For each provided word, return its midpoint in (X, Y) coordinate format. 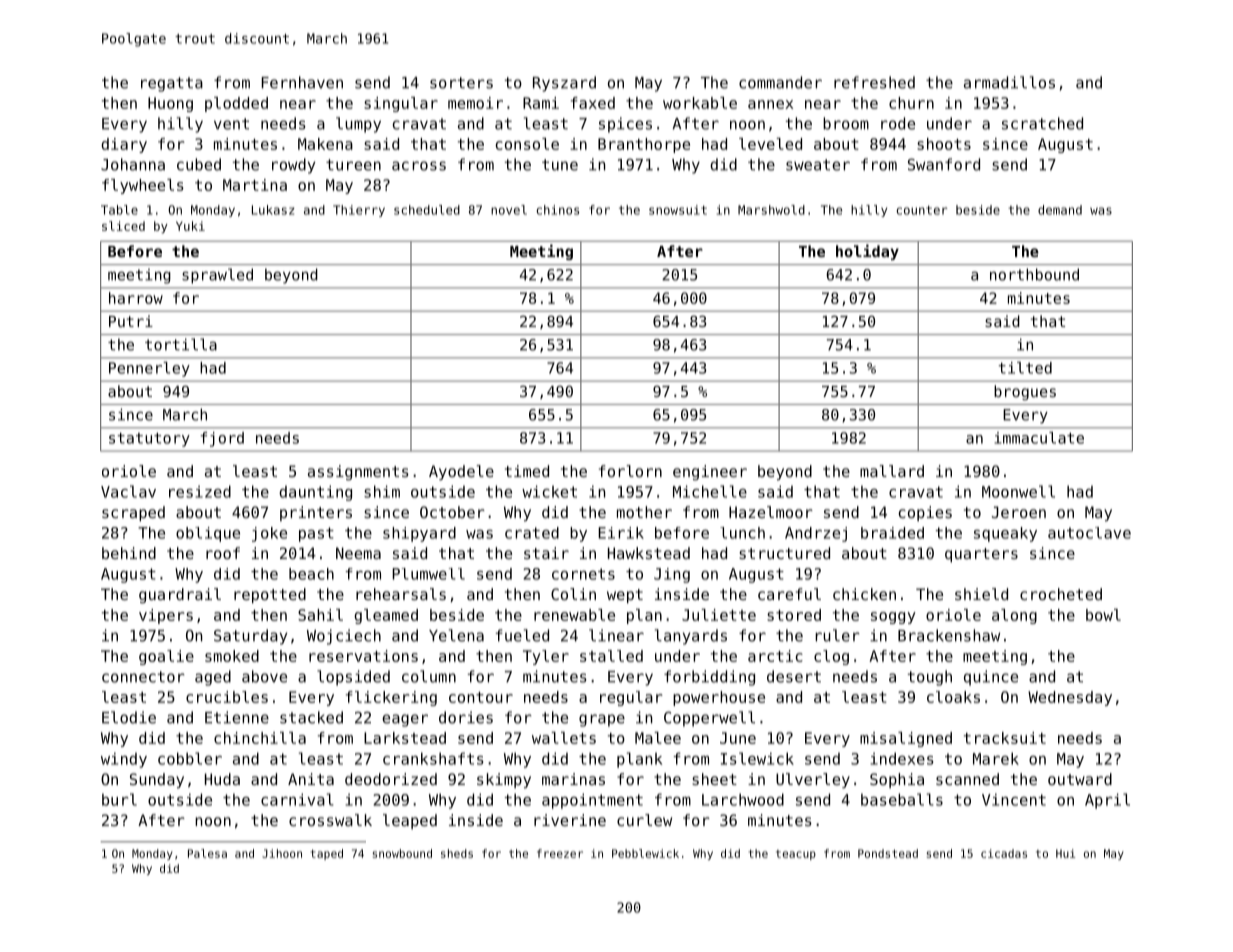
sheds (457, 853)
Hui (1065, 853)
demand (1060, 210)
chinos (557, 210)
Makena (325, 144)
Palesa (207, 853)
